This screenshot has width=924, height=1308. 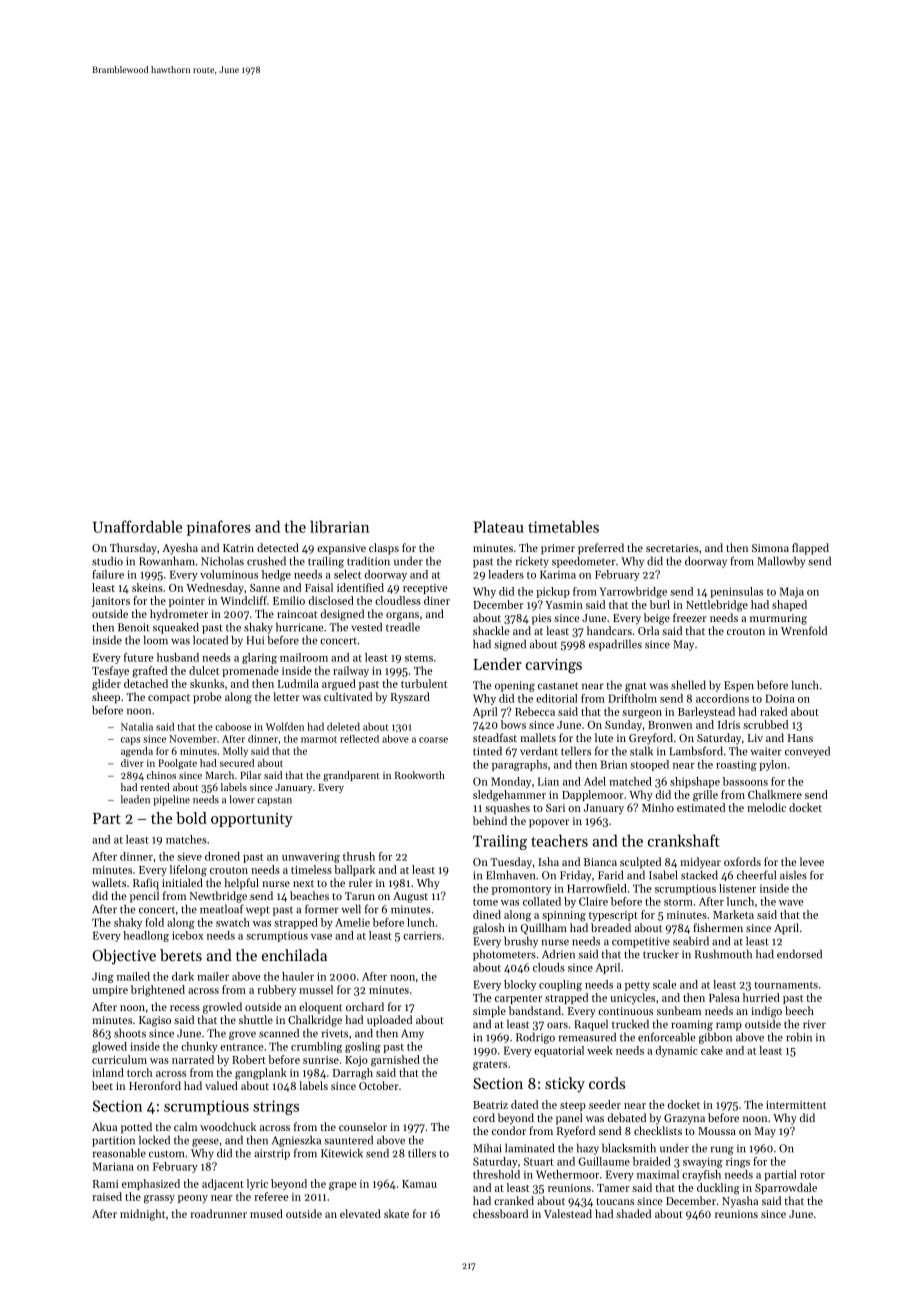 What do you see at coordinates (218, 1213) in the screenshot?
I see `roadrunner` at bounding box center [218, 1213].
